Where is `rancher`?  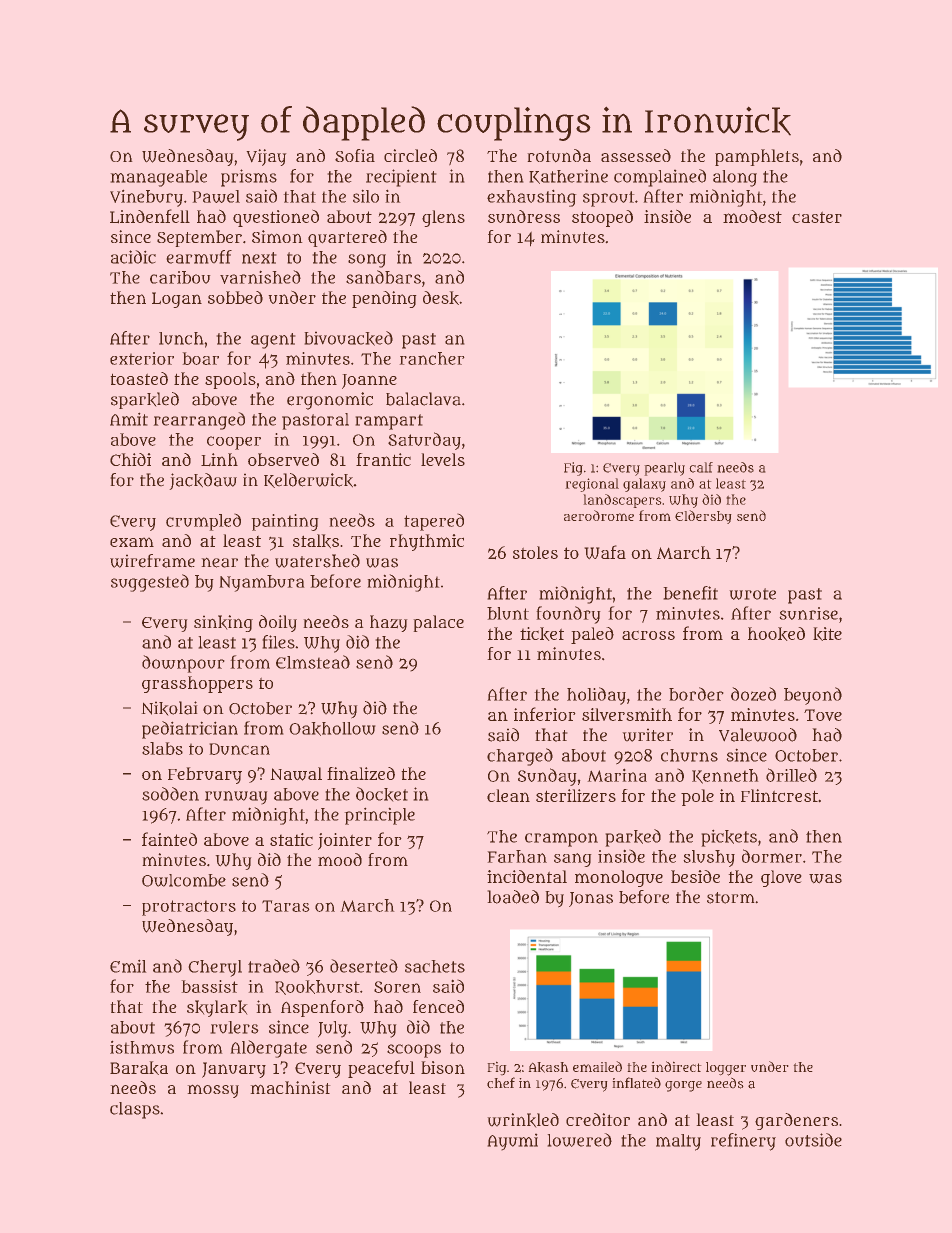 rancher is located at coordinates (432, 358).
